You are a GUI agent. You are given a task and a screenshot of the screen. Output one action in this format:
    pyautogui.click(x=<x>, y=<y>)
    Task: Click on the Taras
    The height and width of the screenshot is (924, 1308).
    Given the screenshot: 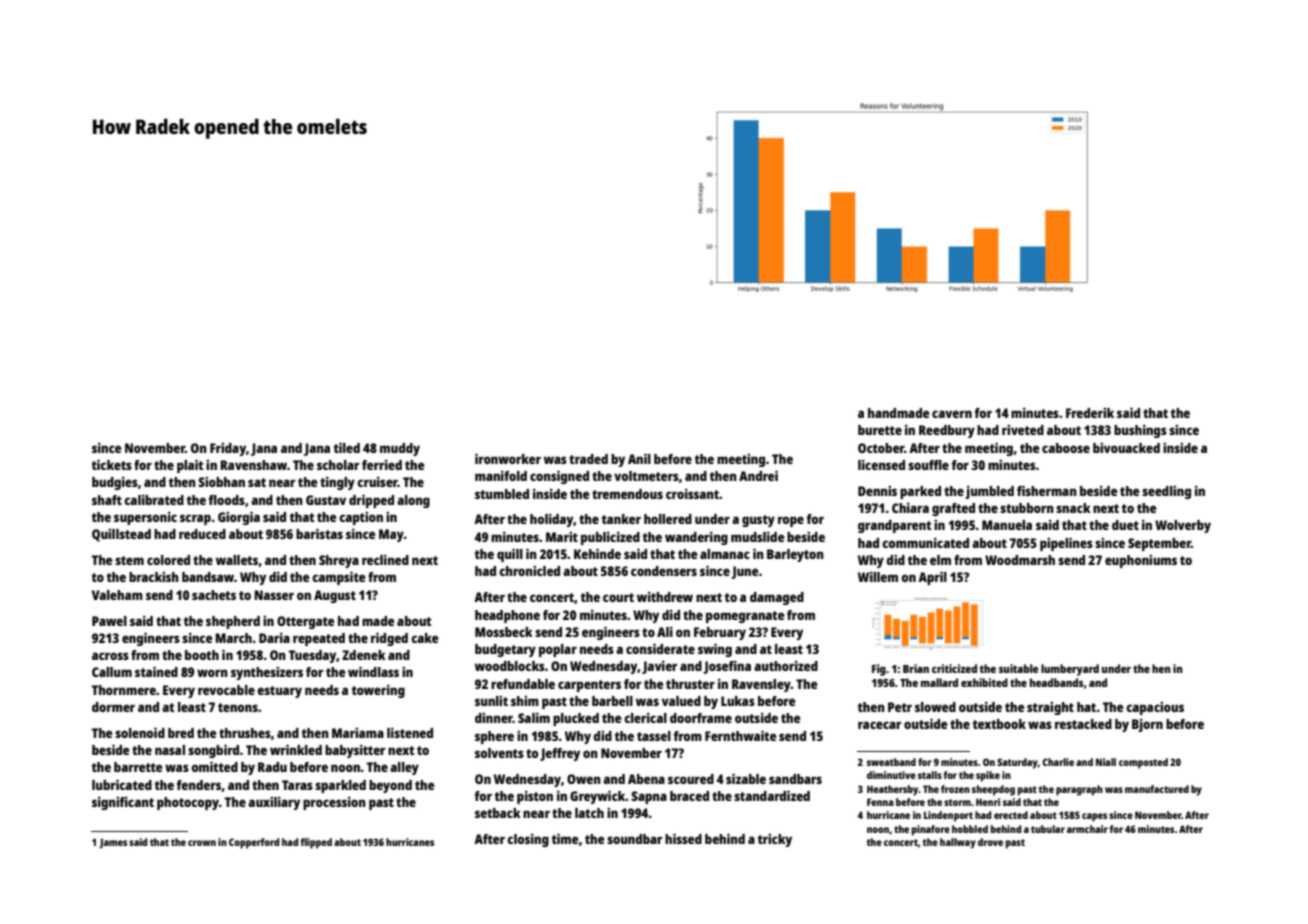 What is the action you would take?
    pyautogui.click(x=297, y=785)
